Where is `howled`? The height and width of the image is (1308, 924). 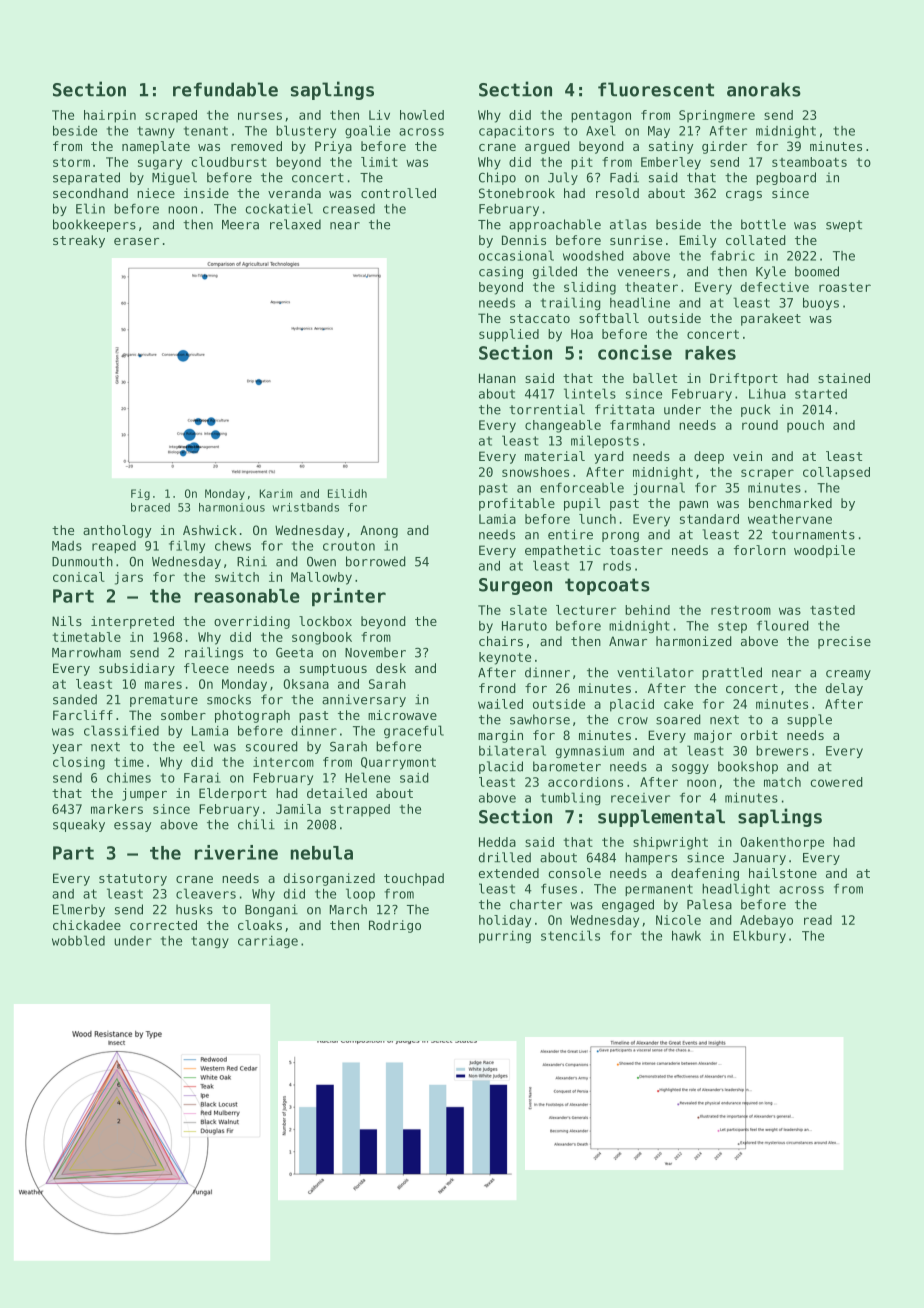 howled is located at coordinates (422, 115).
